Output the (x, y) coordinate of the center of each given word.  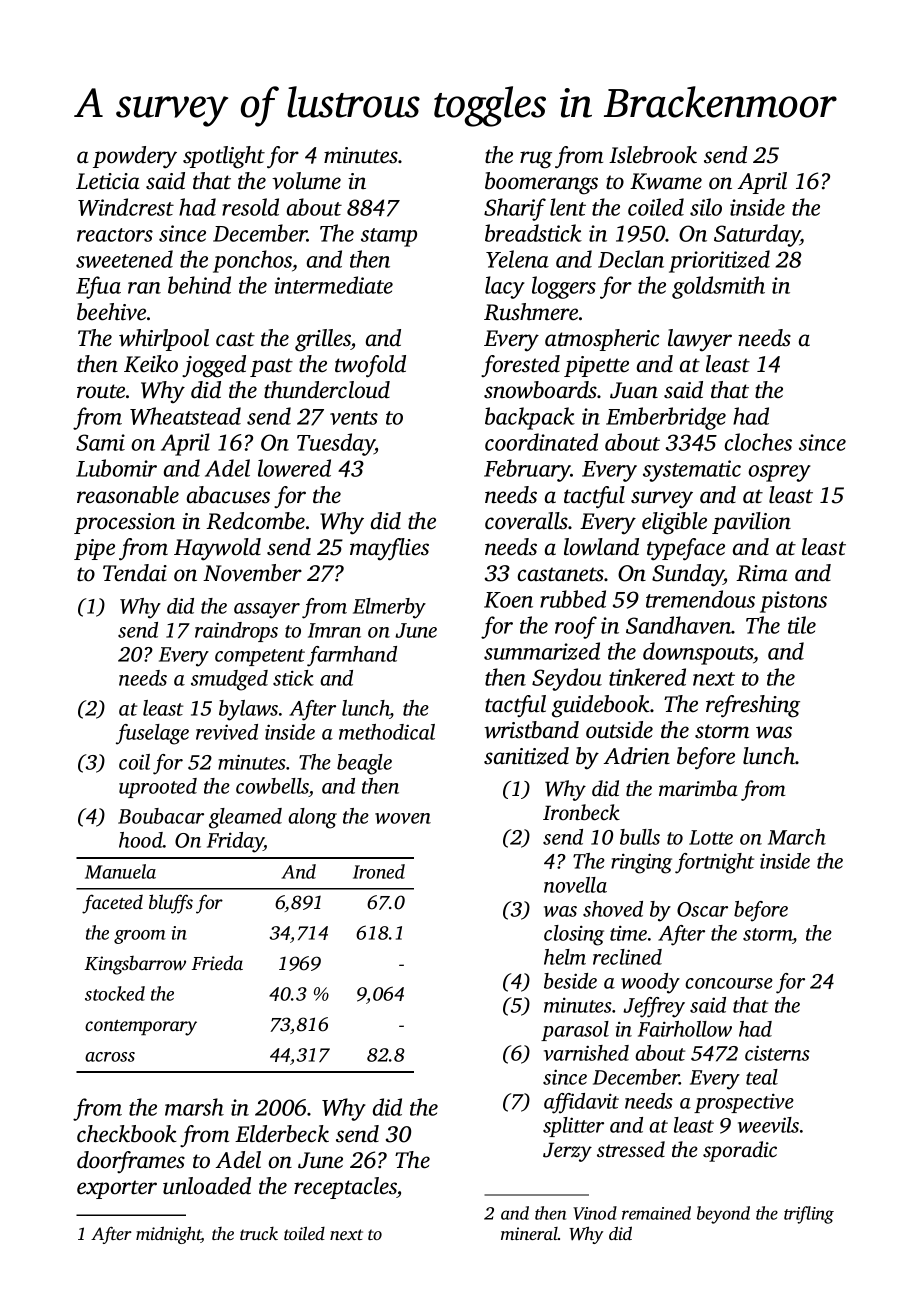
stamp (389, 237)
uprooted (158, 788)
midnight (168, 1235)
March (797, 837)
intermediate (334, 285)
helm (565, 957)
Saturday (757, 235)
